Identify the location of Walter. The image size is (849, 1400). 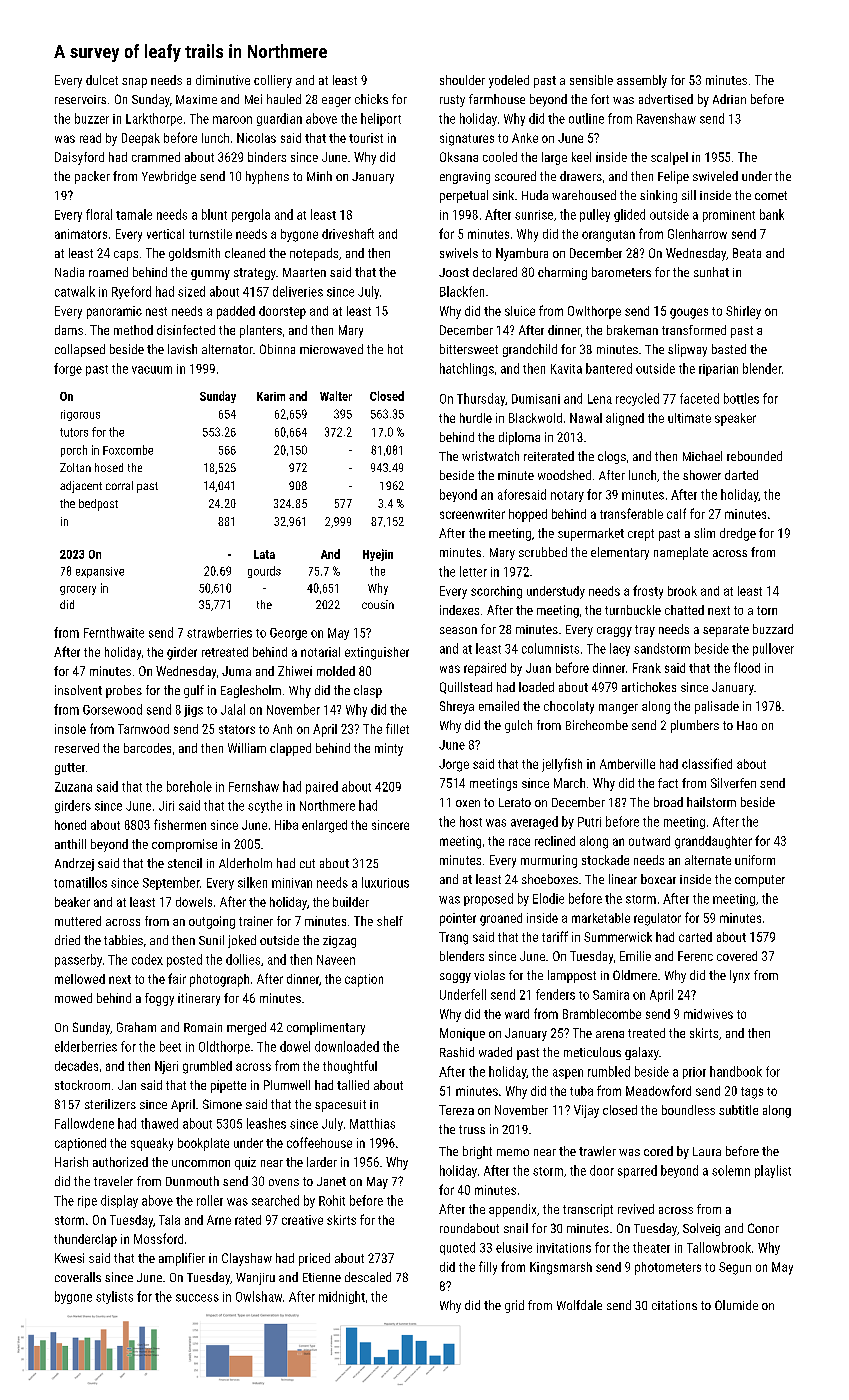
(336, 396).
